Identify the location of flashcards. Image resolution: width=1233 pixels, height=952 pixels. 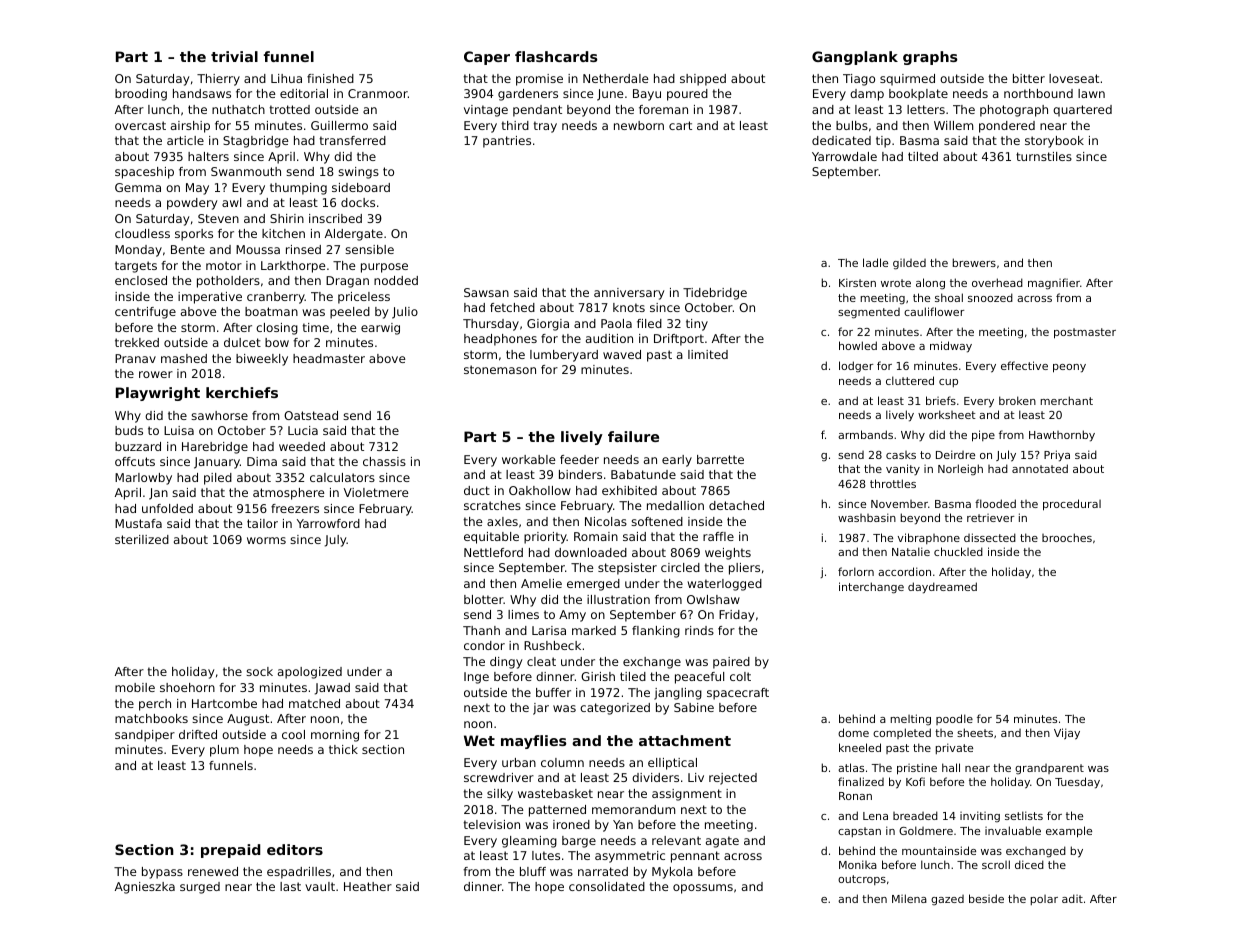
(556, 56).
